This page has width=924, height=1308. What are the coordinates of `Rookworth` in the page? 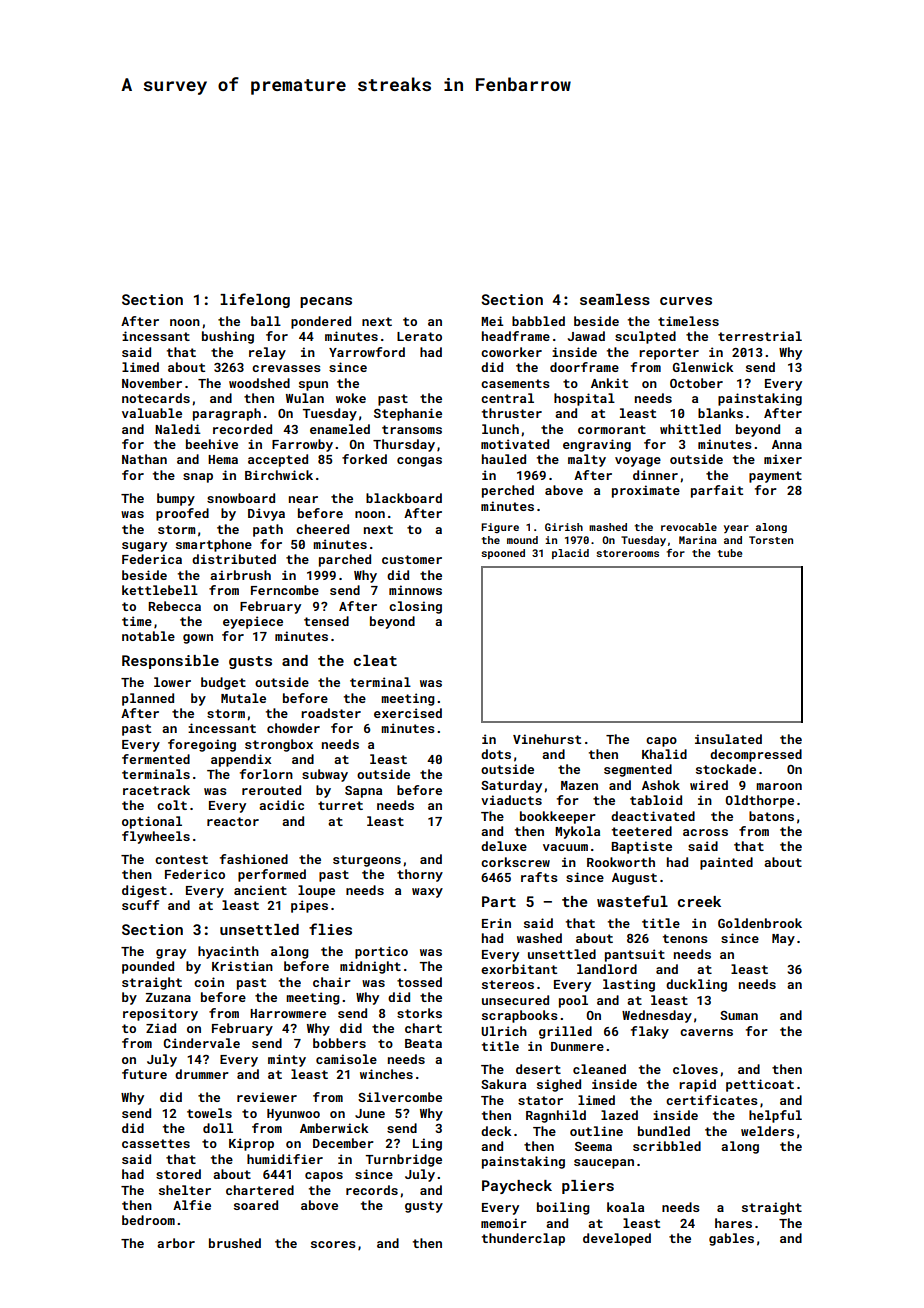 It's located at (621, 862).
